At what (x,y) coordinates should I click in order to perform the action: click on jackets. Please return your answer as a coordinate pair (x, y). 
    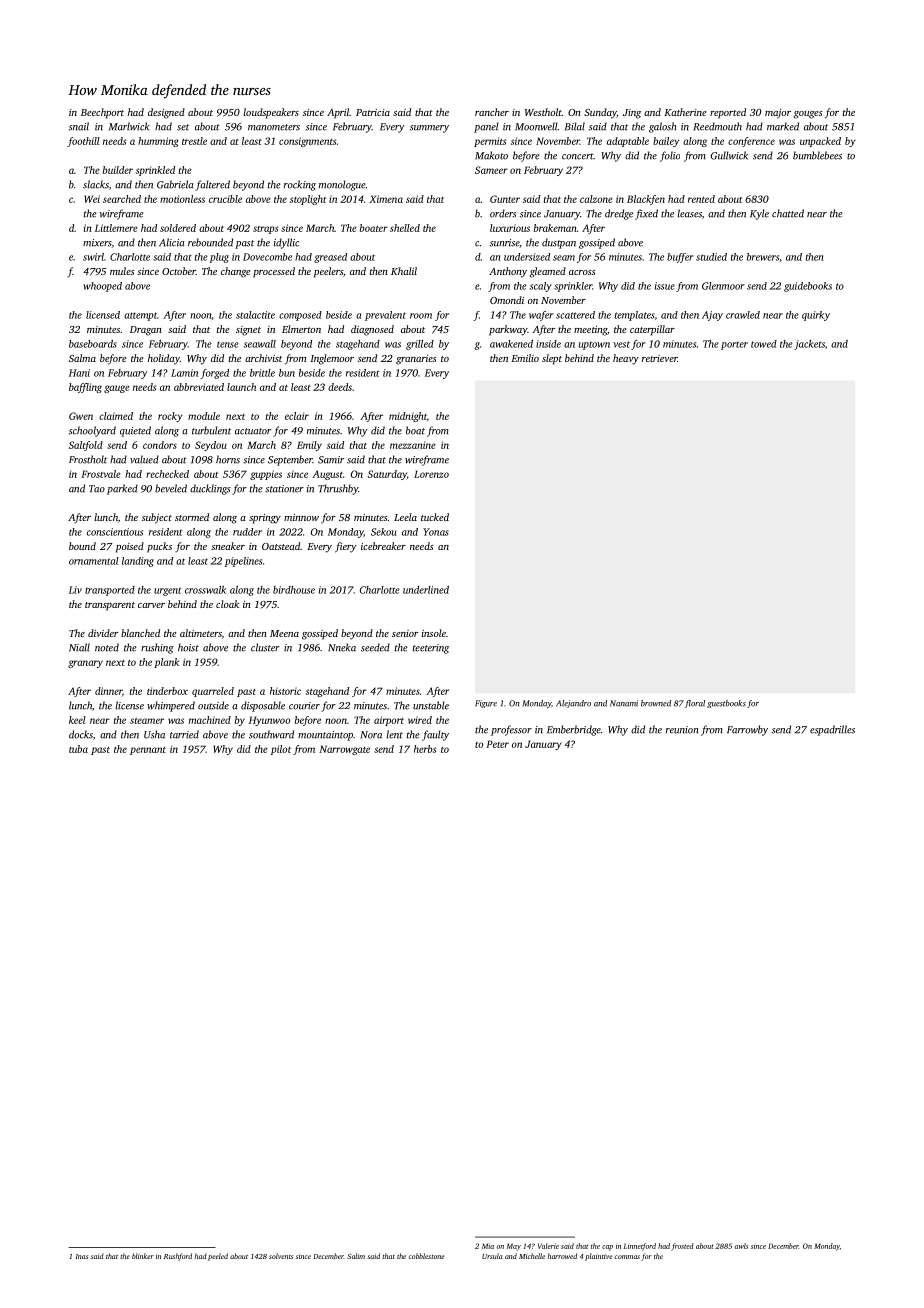
    Looking at the image, I should click on (809, 345).
